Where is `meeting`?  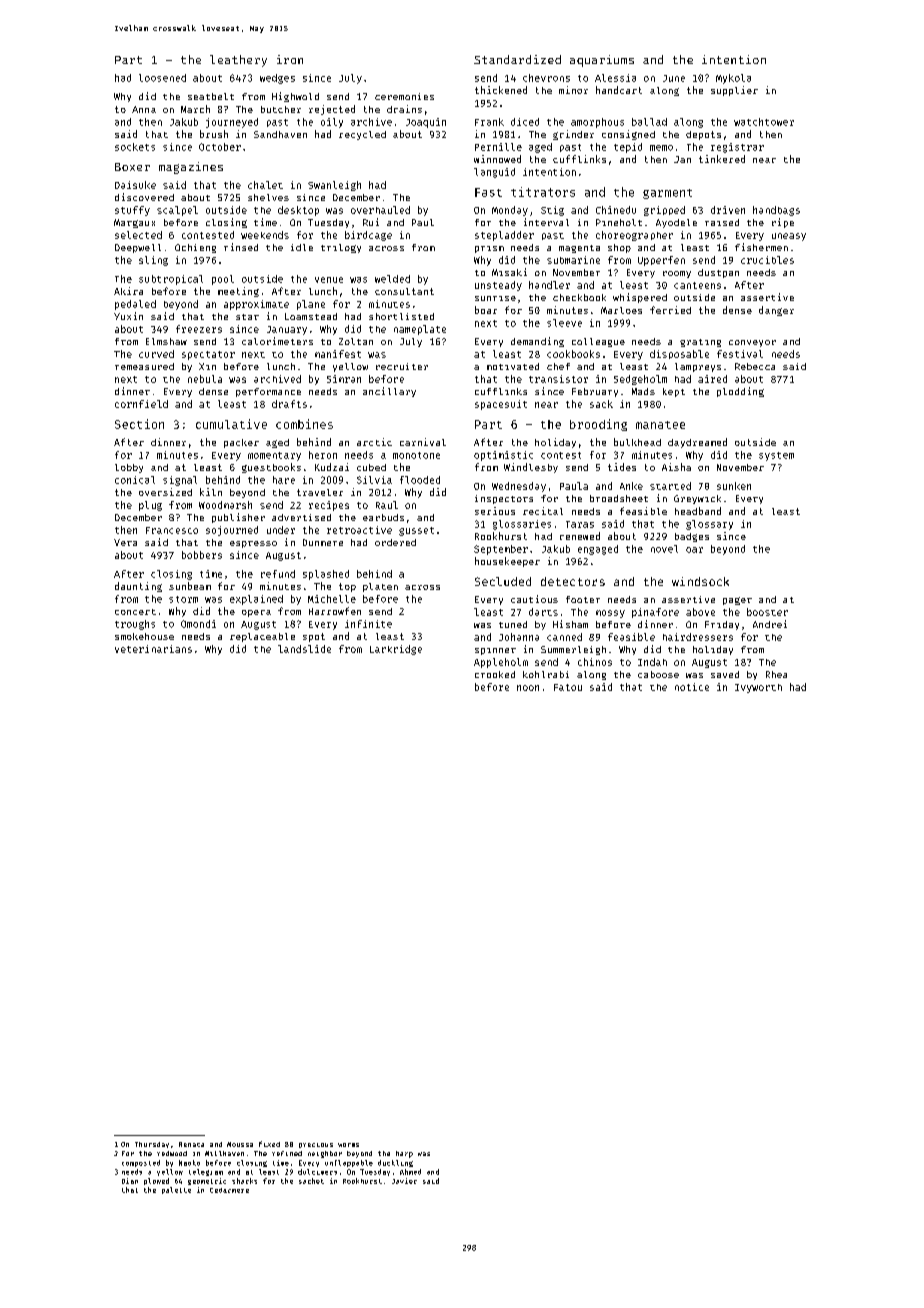 meeting is located at coordinates (238, 292).
